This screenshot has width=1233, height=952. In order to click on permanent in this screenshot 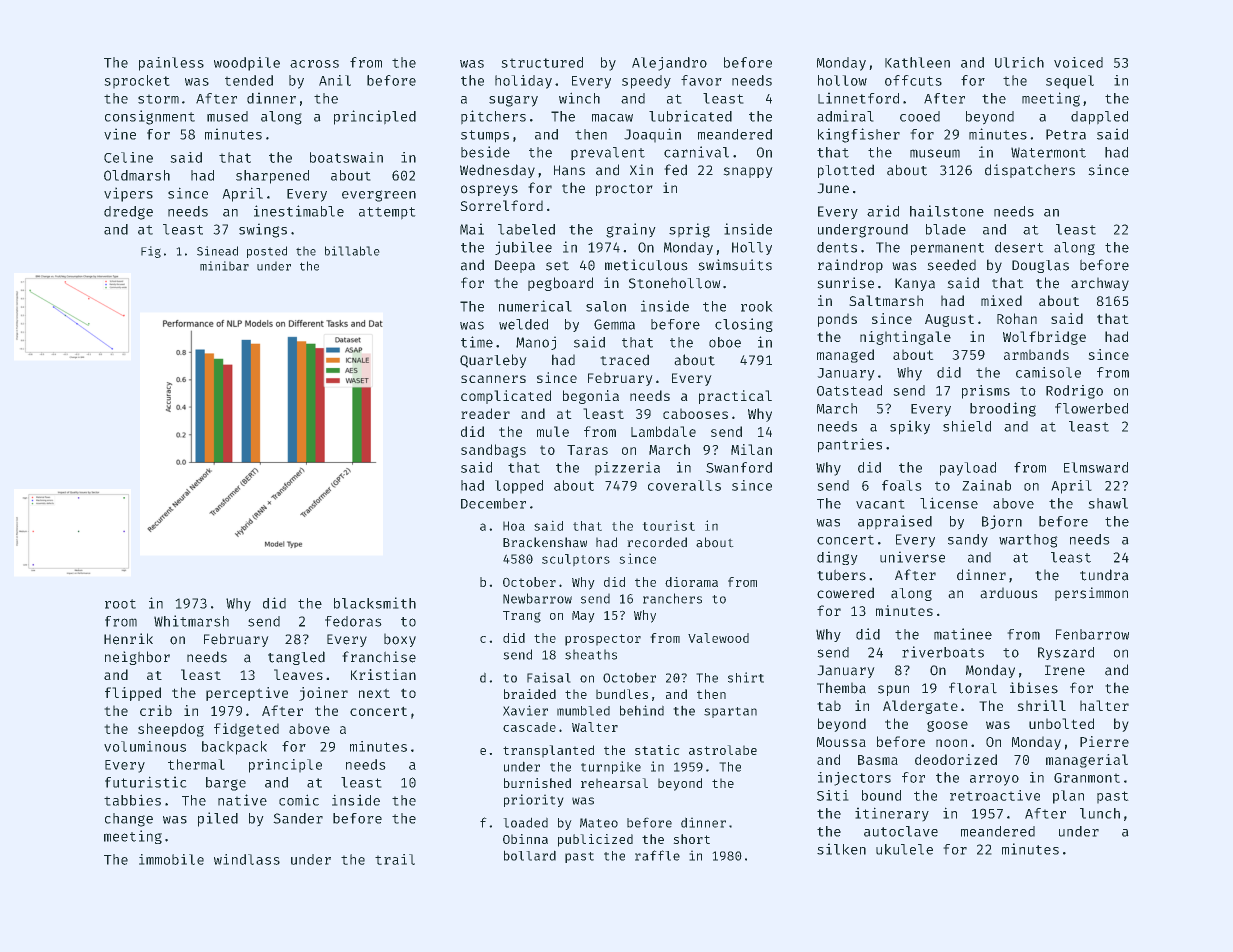, I will do `click(947, 249)`.
